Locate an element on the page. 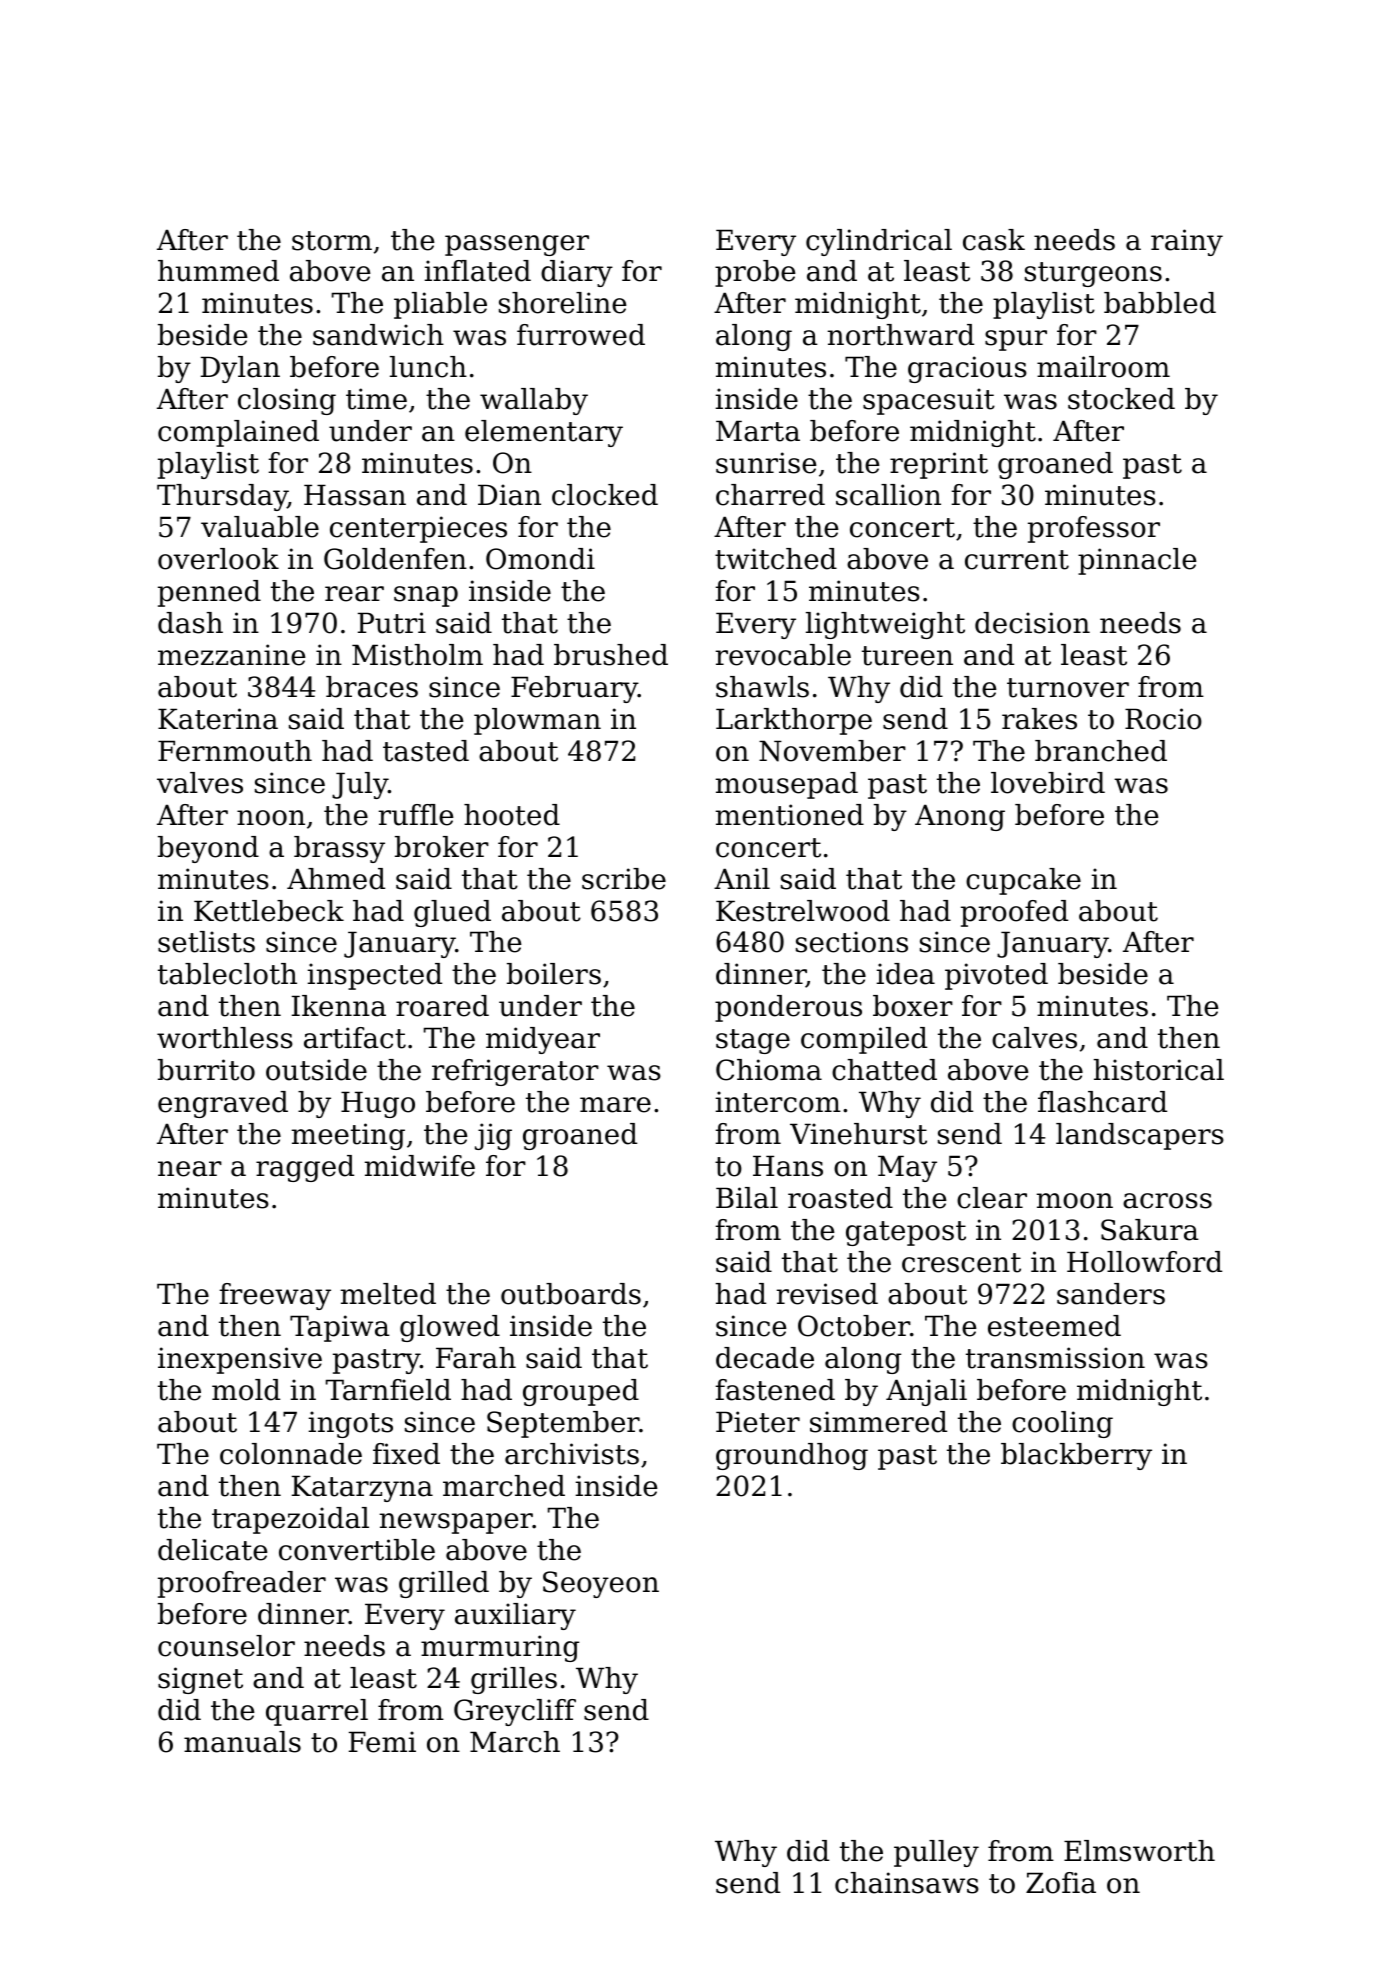 Image resolution: width=1386 pixels, height=1969 pixels. Elmsworth is located at coordinates (1139, 1851).
